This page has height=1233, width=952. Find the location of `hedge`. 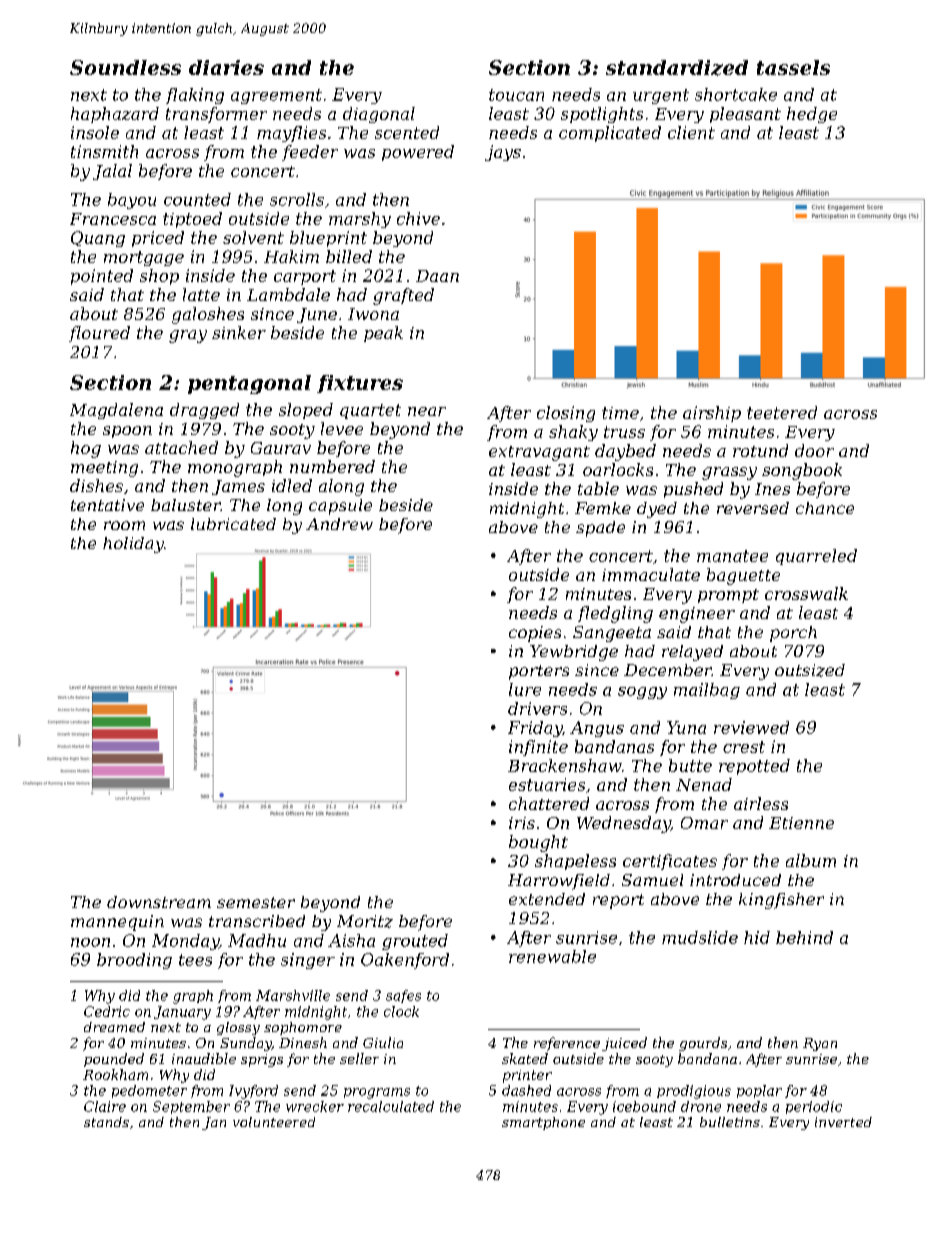

hedge is located at coordinates (812, 115).
